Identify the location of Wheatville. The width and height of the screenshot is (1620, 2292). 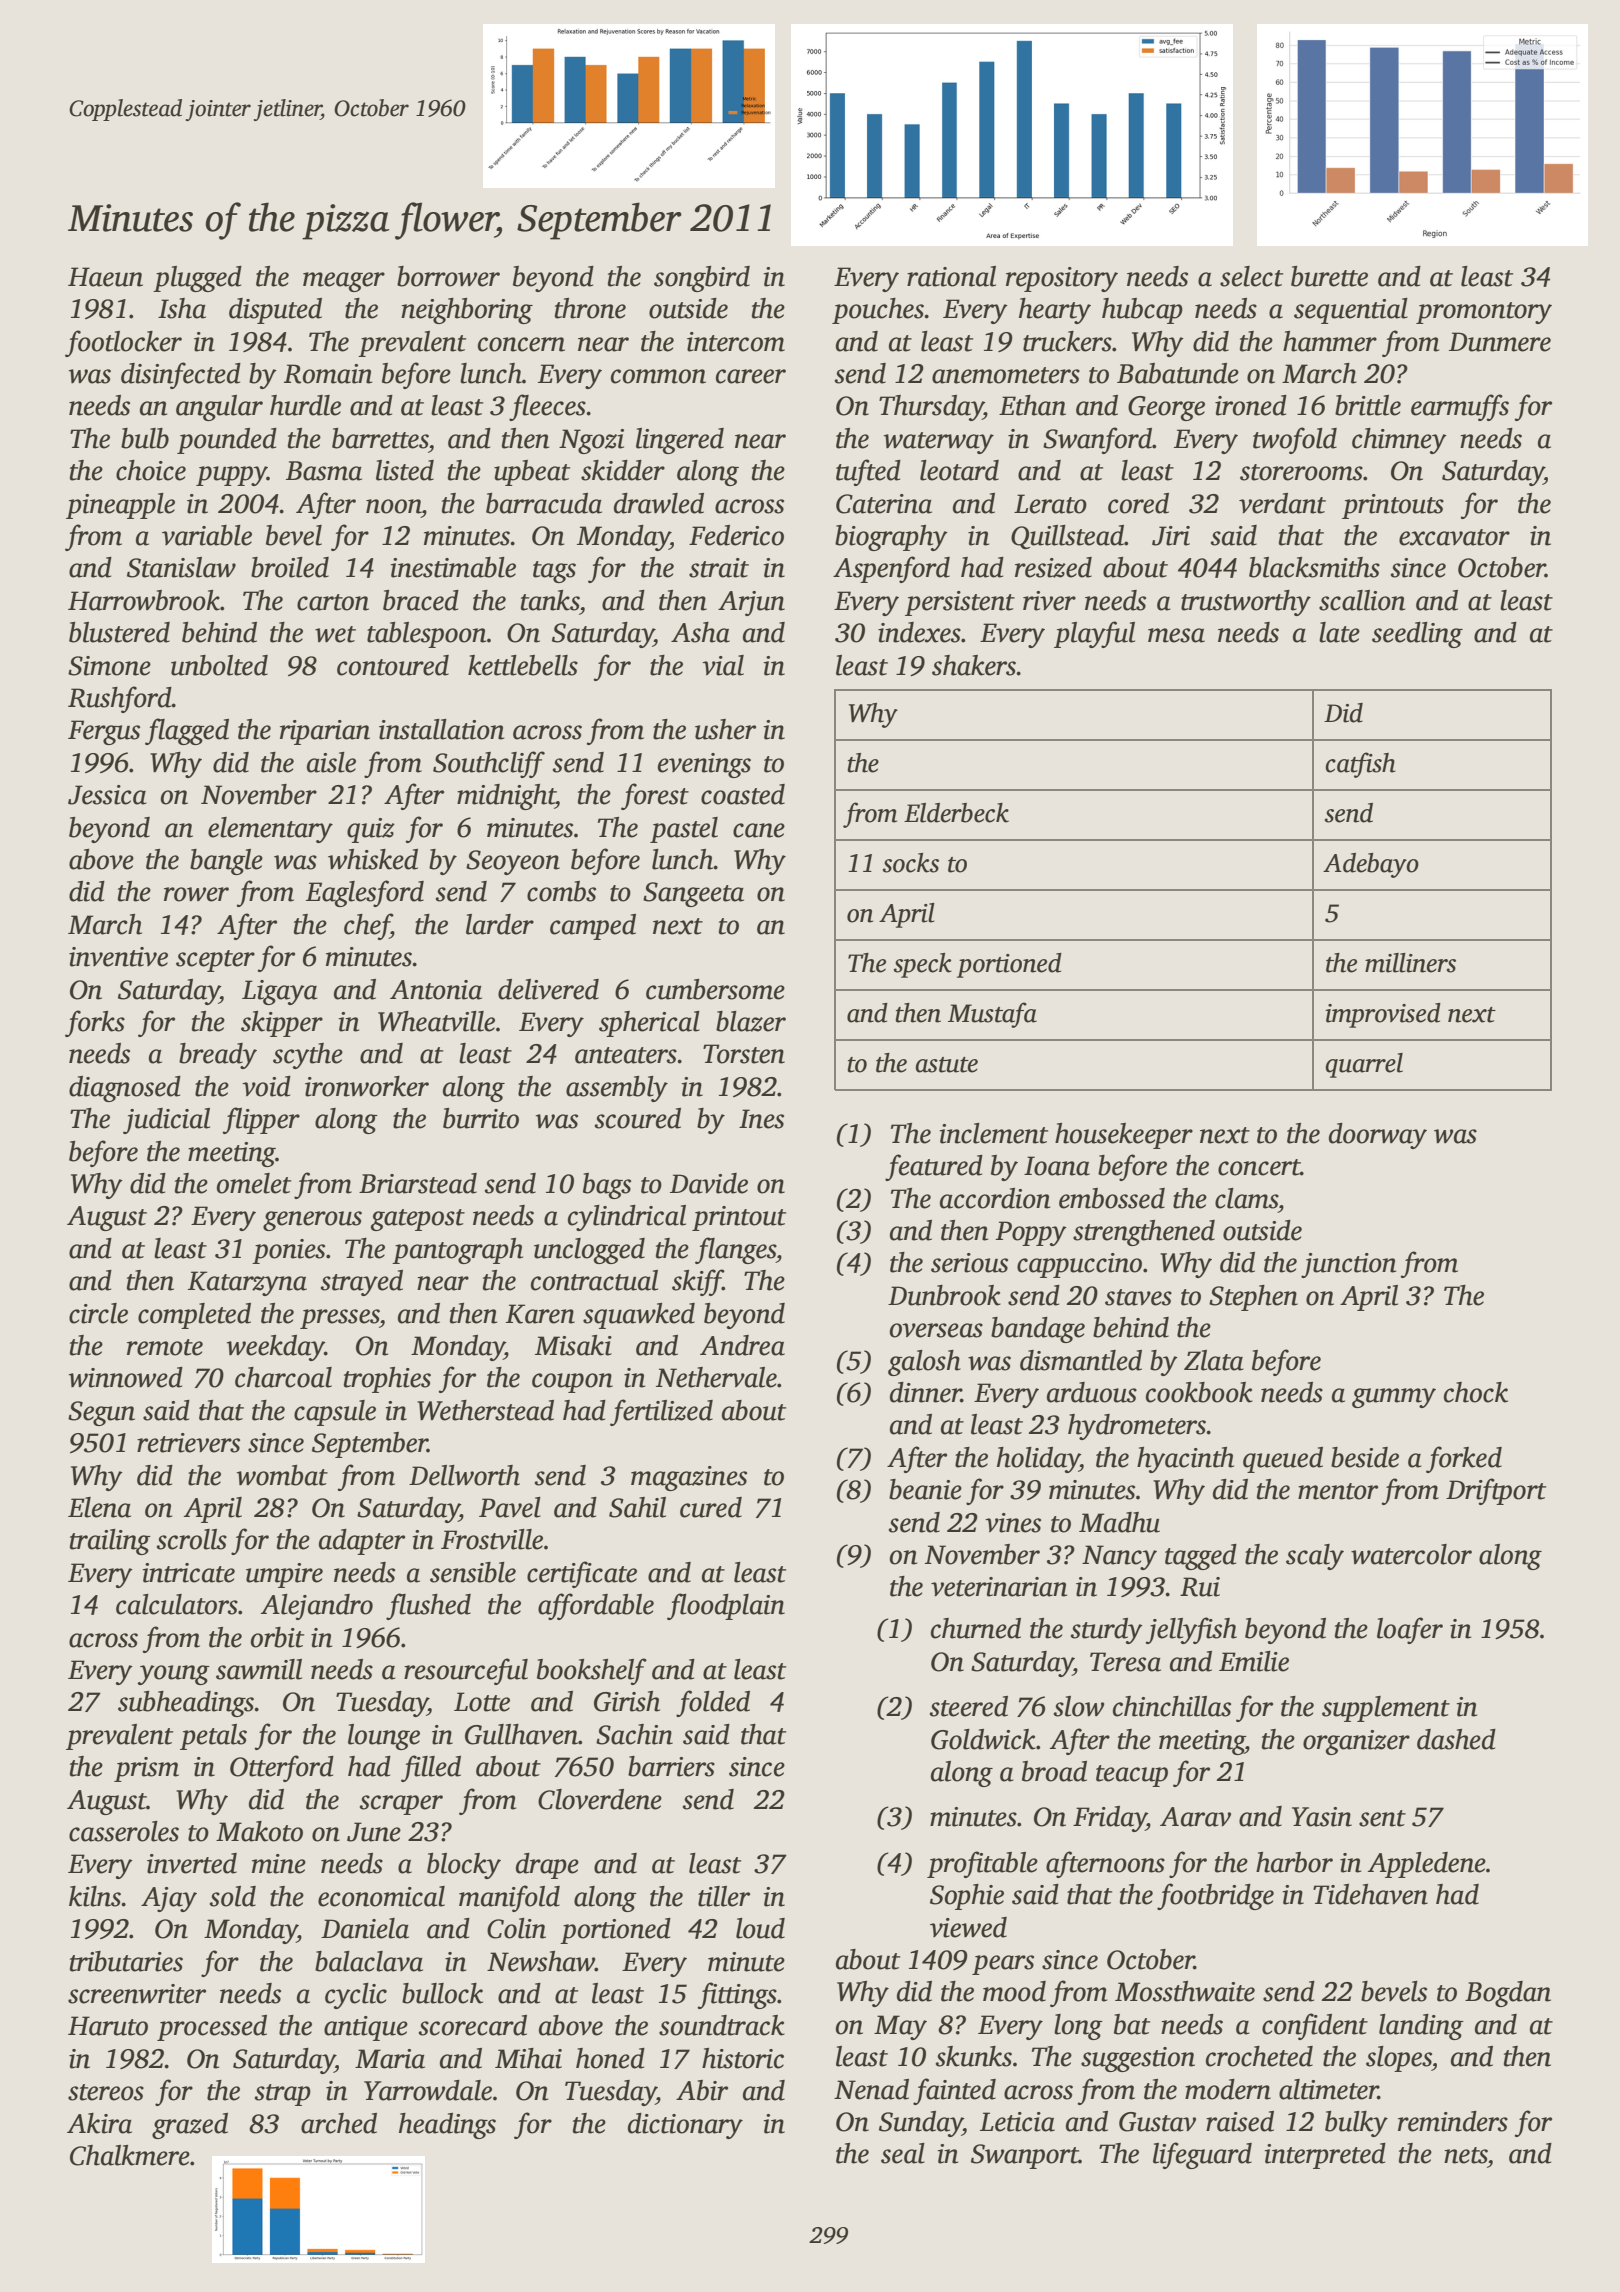
(436, 1021).
